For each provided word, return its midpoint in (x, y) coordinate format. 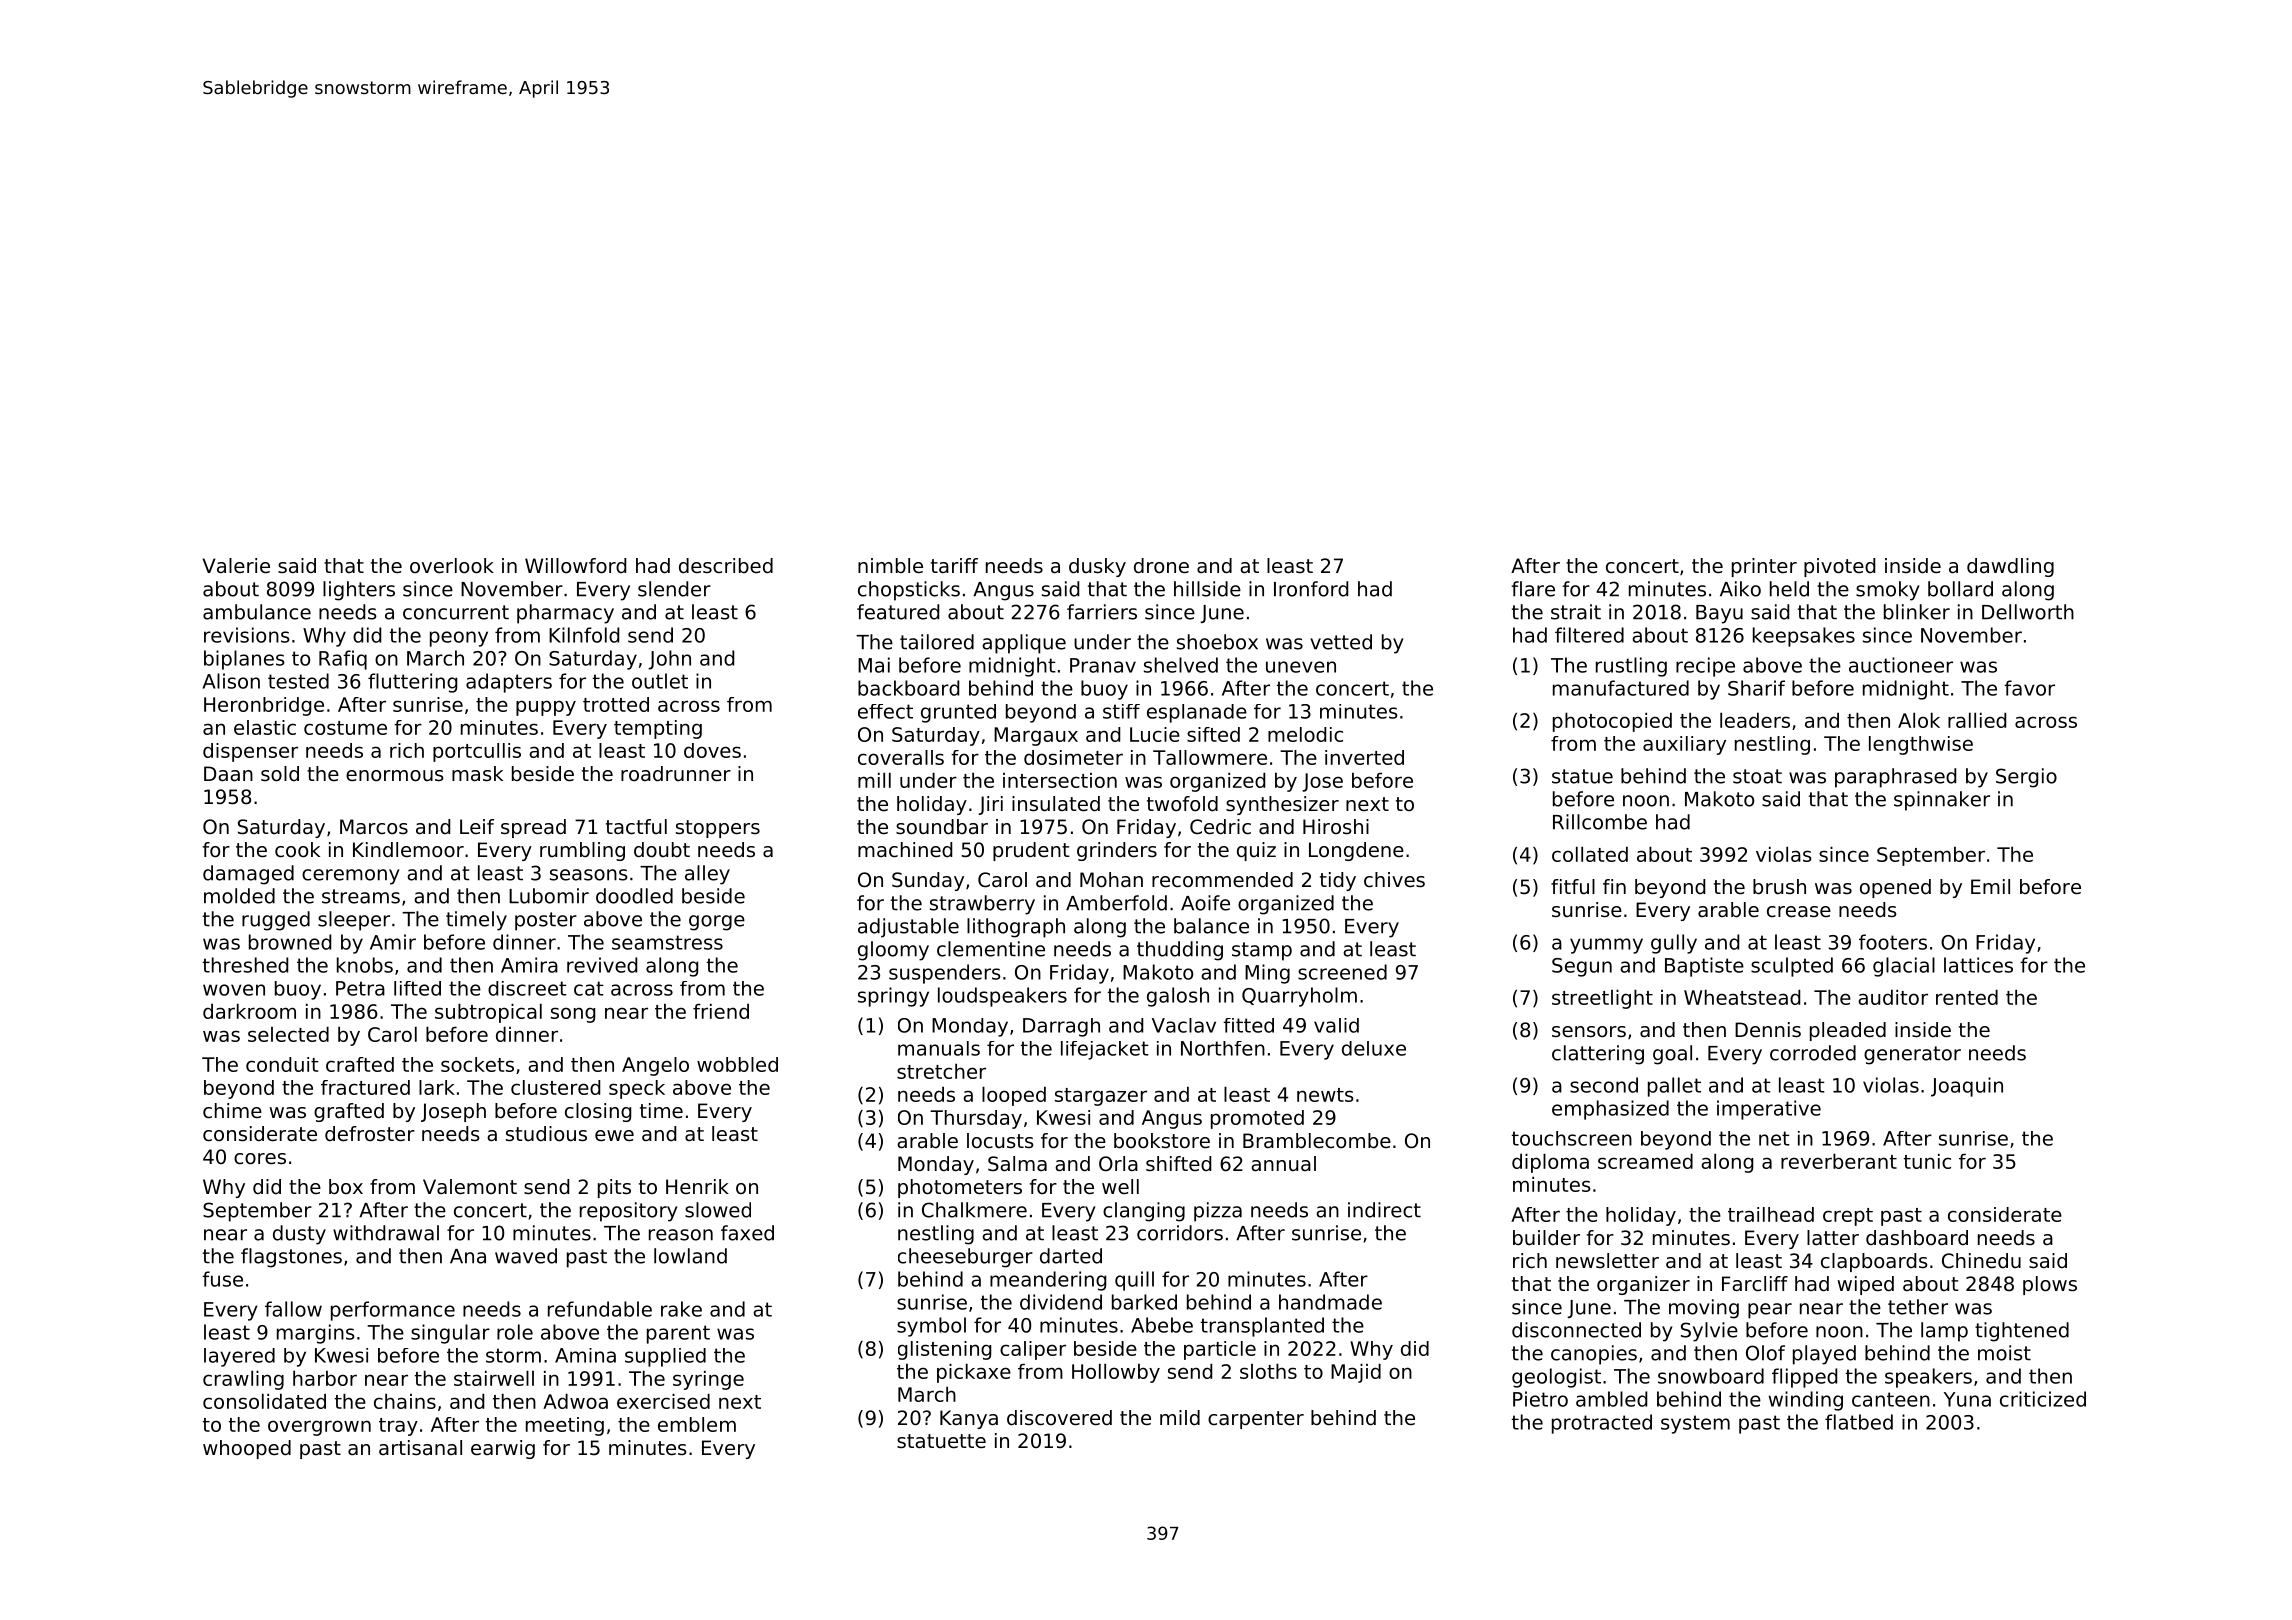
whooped (247, 1449)
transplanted (1262, 1327)
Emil (1990, 886)
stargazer (1101, 1097)
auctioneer (1901, 665)
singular (450, 1334)
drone (1161, 566)
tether (1918, 1307)
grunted (958, 713)
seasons (589, 875)
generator (1912, 1055)
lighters (359, 591)
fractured (365, 1087)
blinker (1917, 612)
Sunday (928, 881)
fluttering (412, 683)
